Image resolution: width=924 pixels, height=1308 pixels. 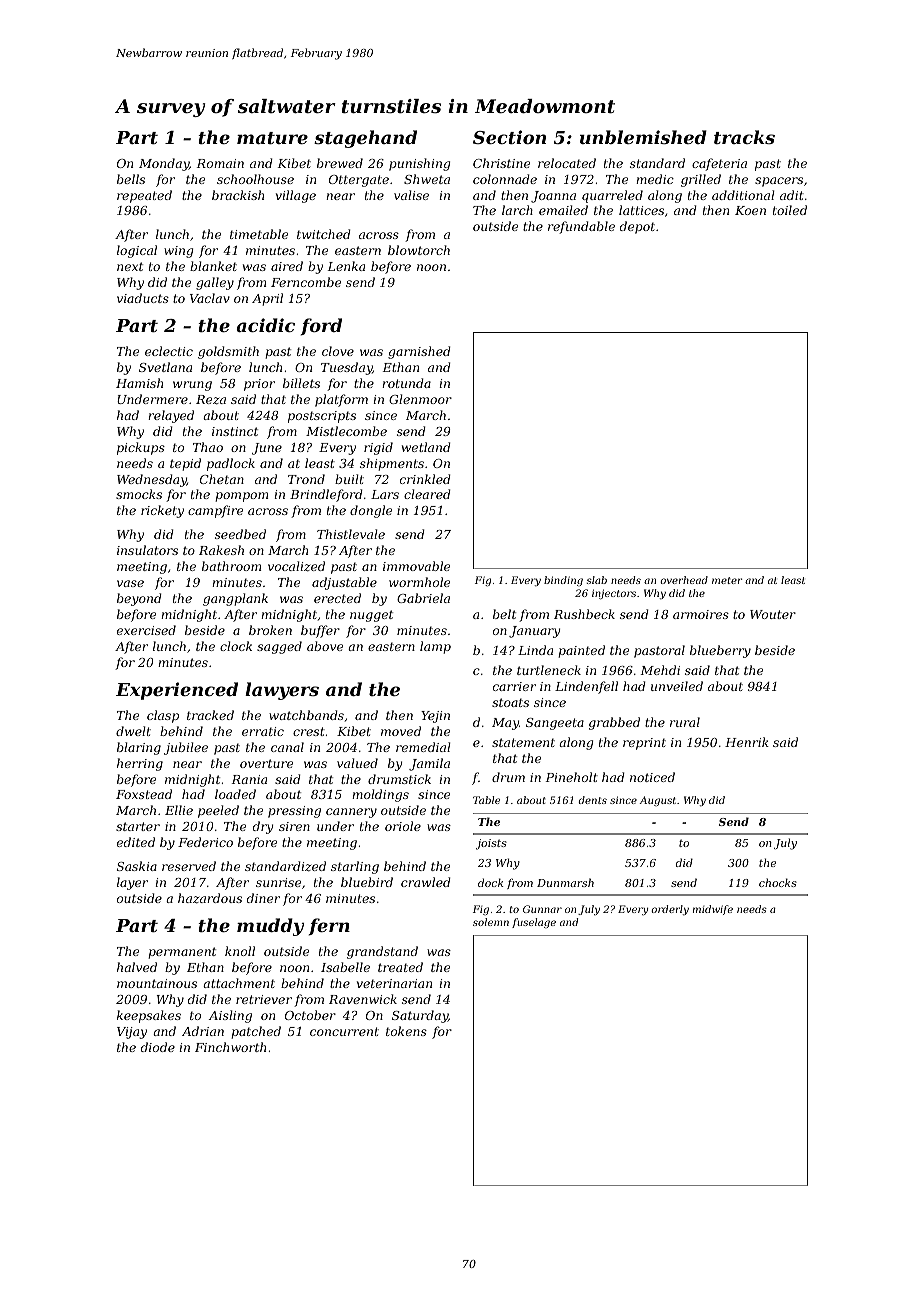 I want to click on Monday, so click(x=164, y=164).
